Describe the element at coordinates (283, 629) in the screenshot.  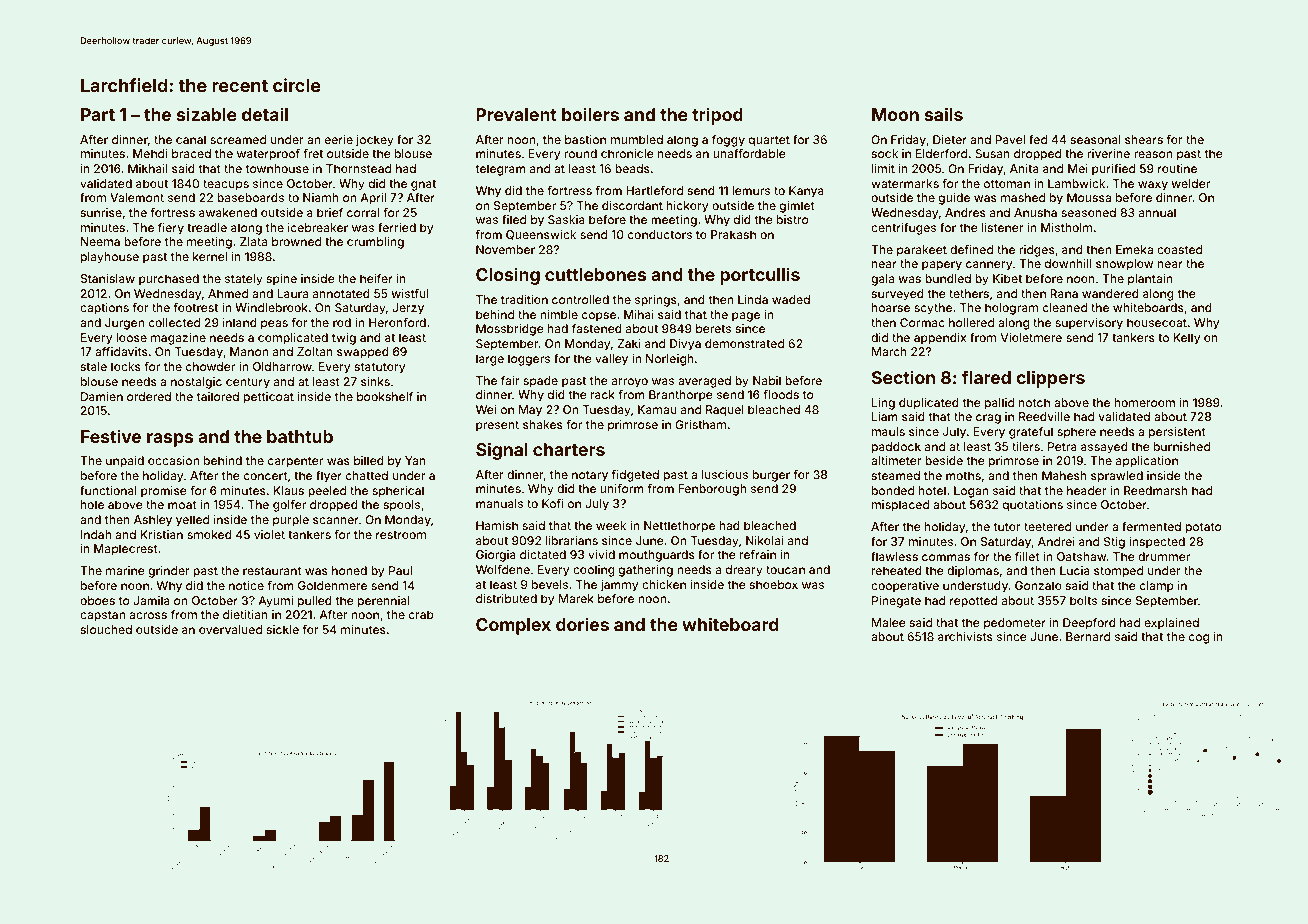
I see `sickle` at that location.
